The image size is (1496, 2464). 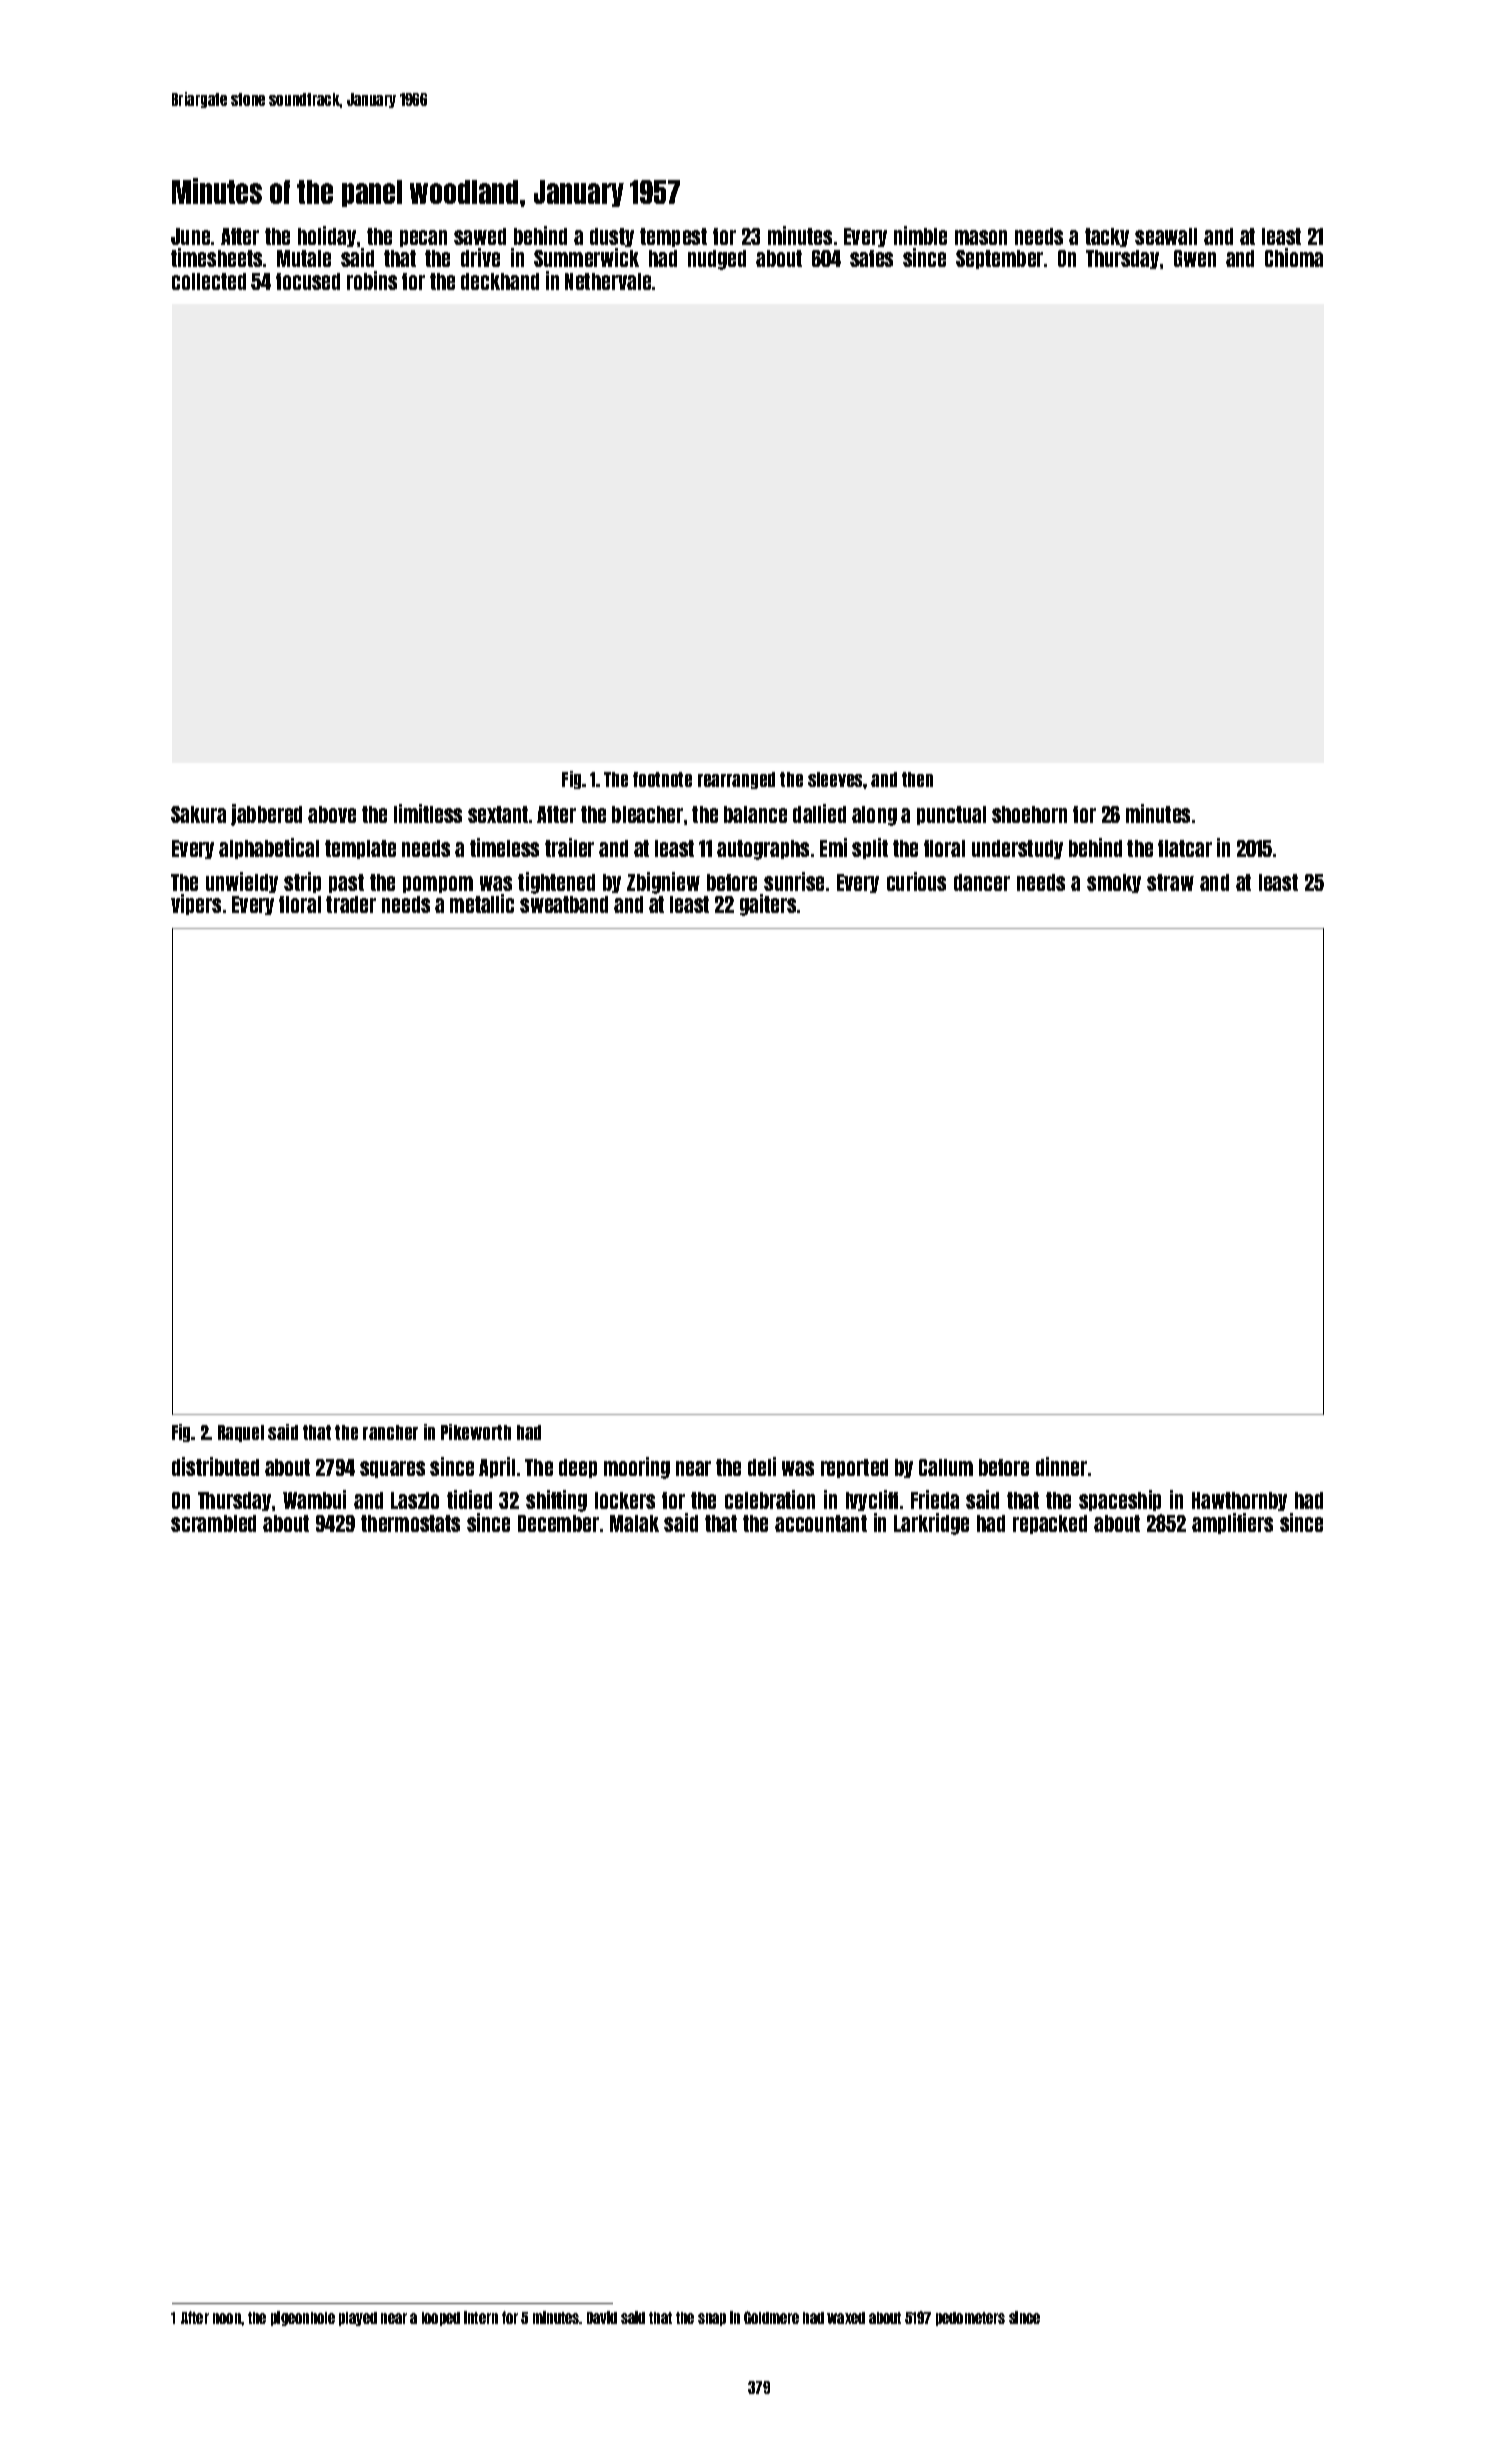 What do you see at coordinates (981, 237) in the screenshot?
I see `mason` at bounding box center [981, 237].
